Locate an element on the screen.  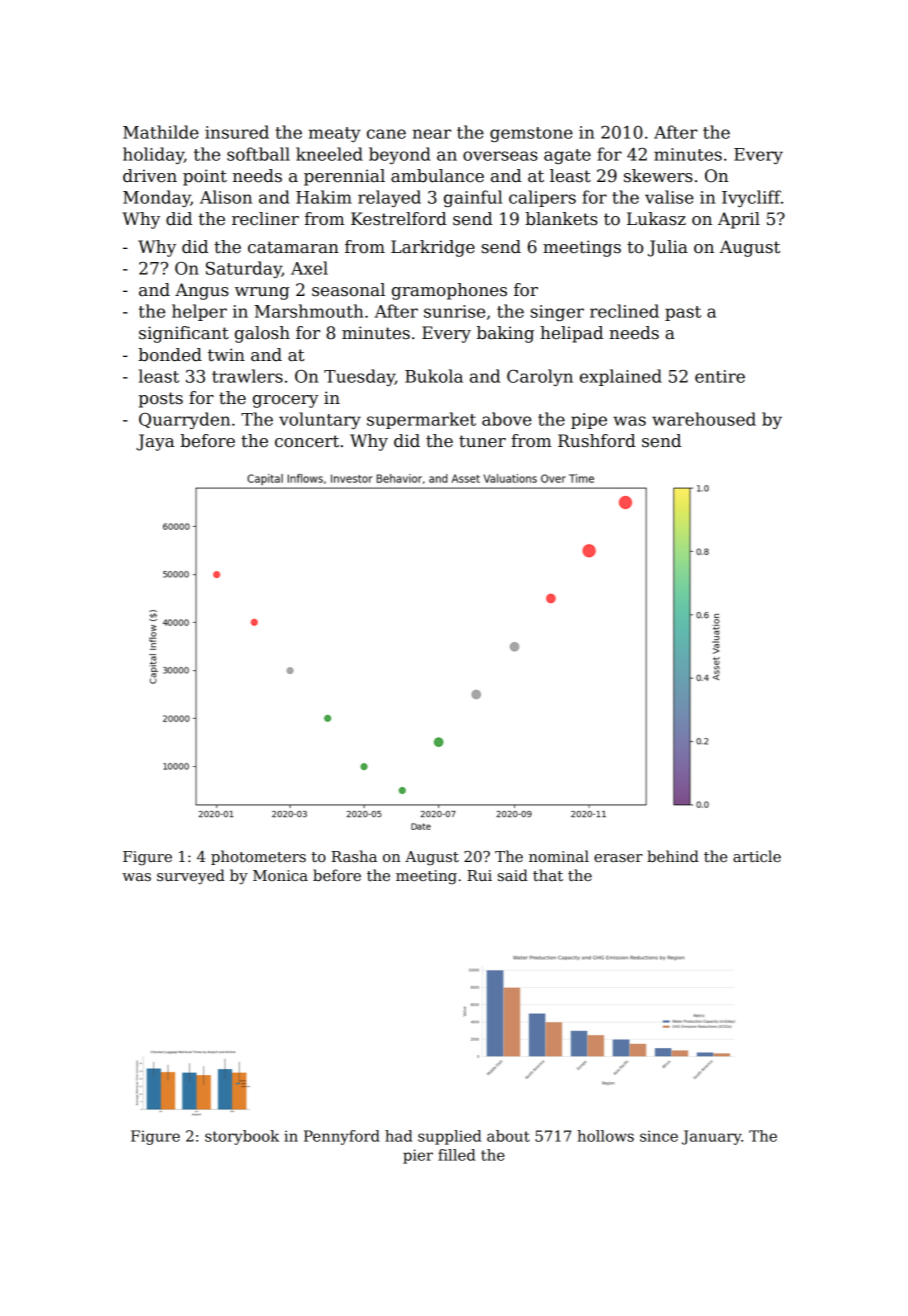
Mathilde is located at coordinates (161, 132).
